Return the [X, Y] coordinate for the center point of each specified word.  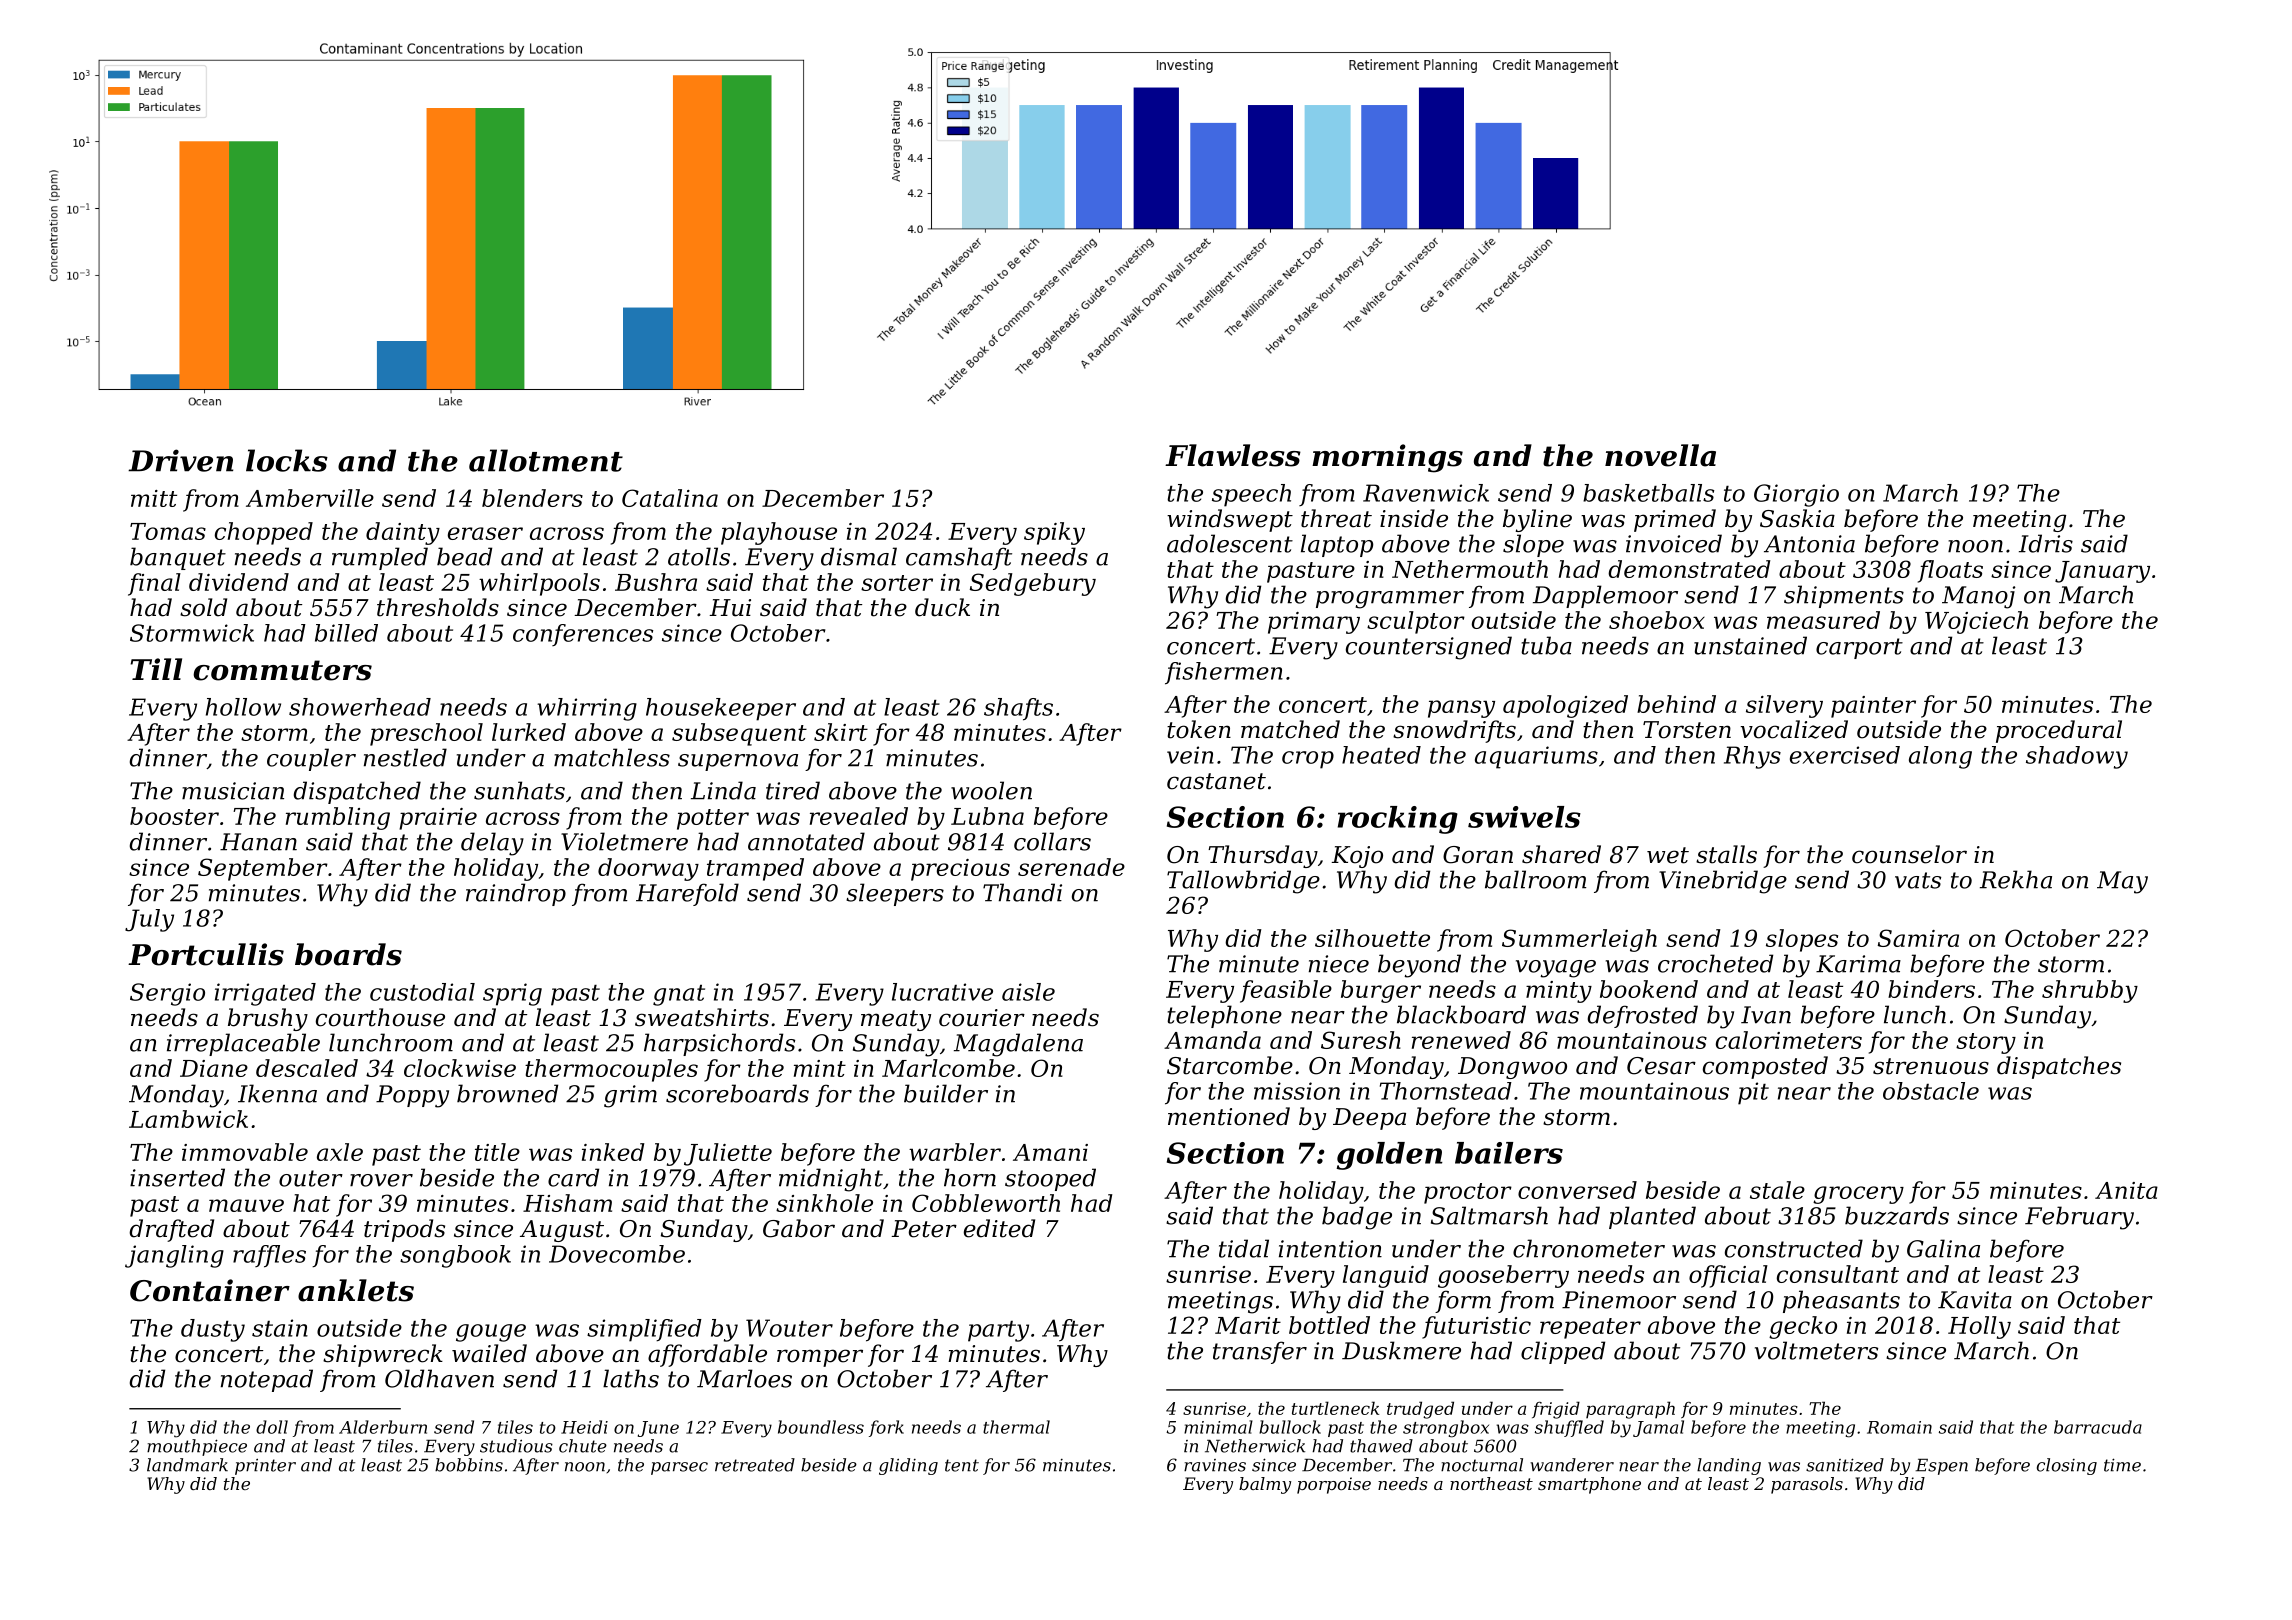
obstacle [1931, 1091]
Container [210, 1290]
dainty [403, 533]
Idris [2046, 543]
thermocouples [611, 1070]
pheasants [1841, 1301]
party [998, 1331]
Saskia [1797, 518]
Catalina [670, 498]
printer [265, 1466]
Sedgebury [1033, 584]
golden [1389, 1156]
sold [203, 607]
